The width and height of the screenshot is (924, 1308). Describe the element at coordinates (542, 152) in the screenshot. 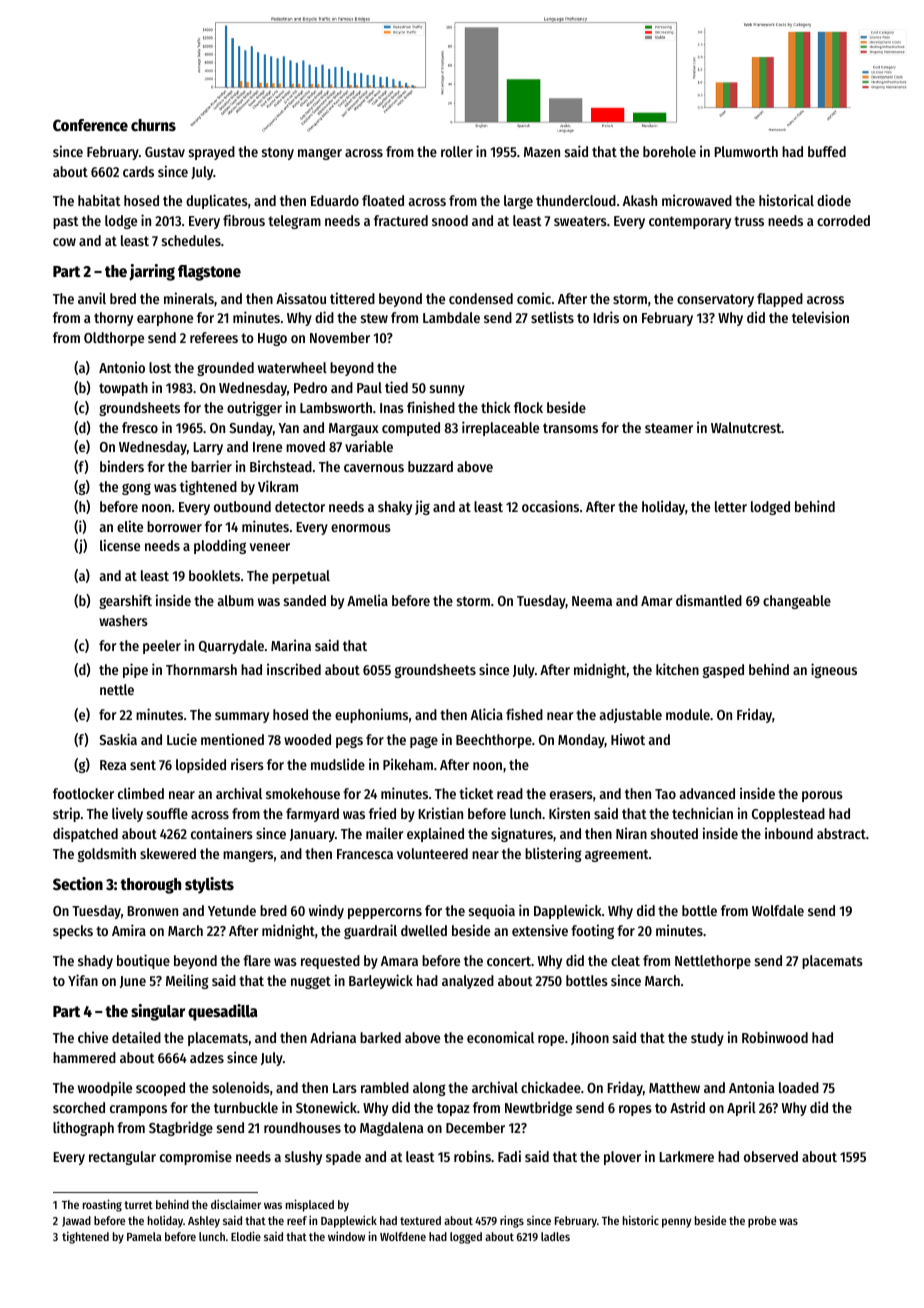

I see `Mazen` at that location.
